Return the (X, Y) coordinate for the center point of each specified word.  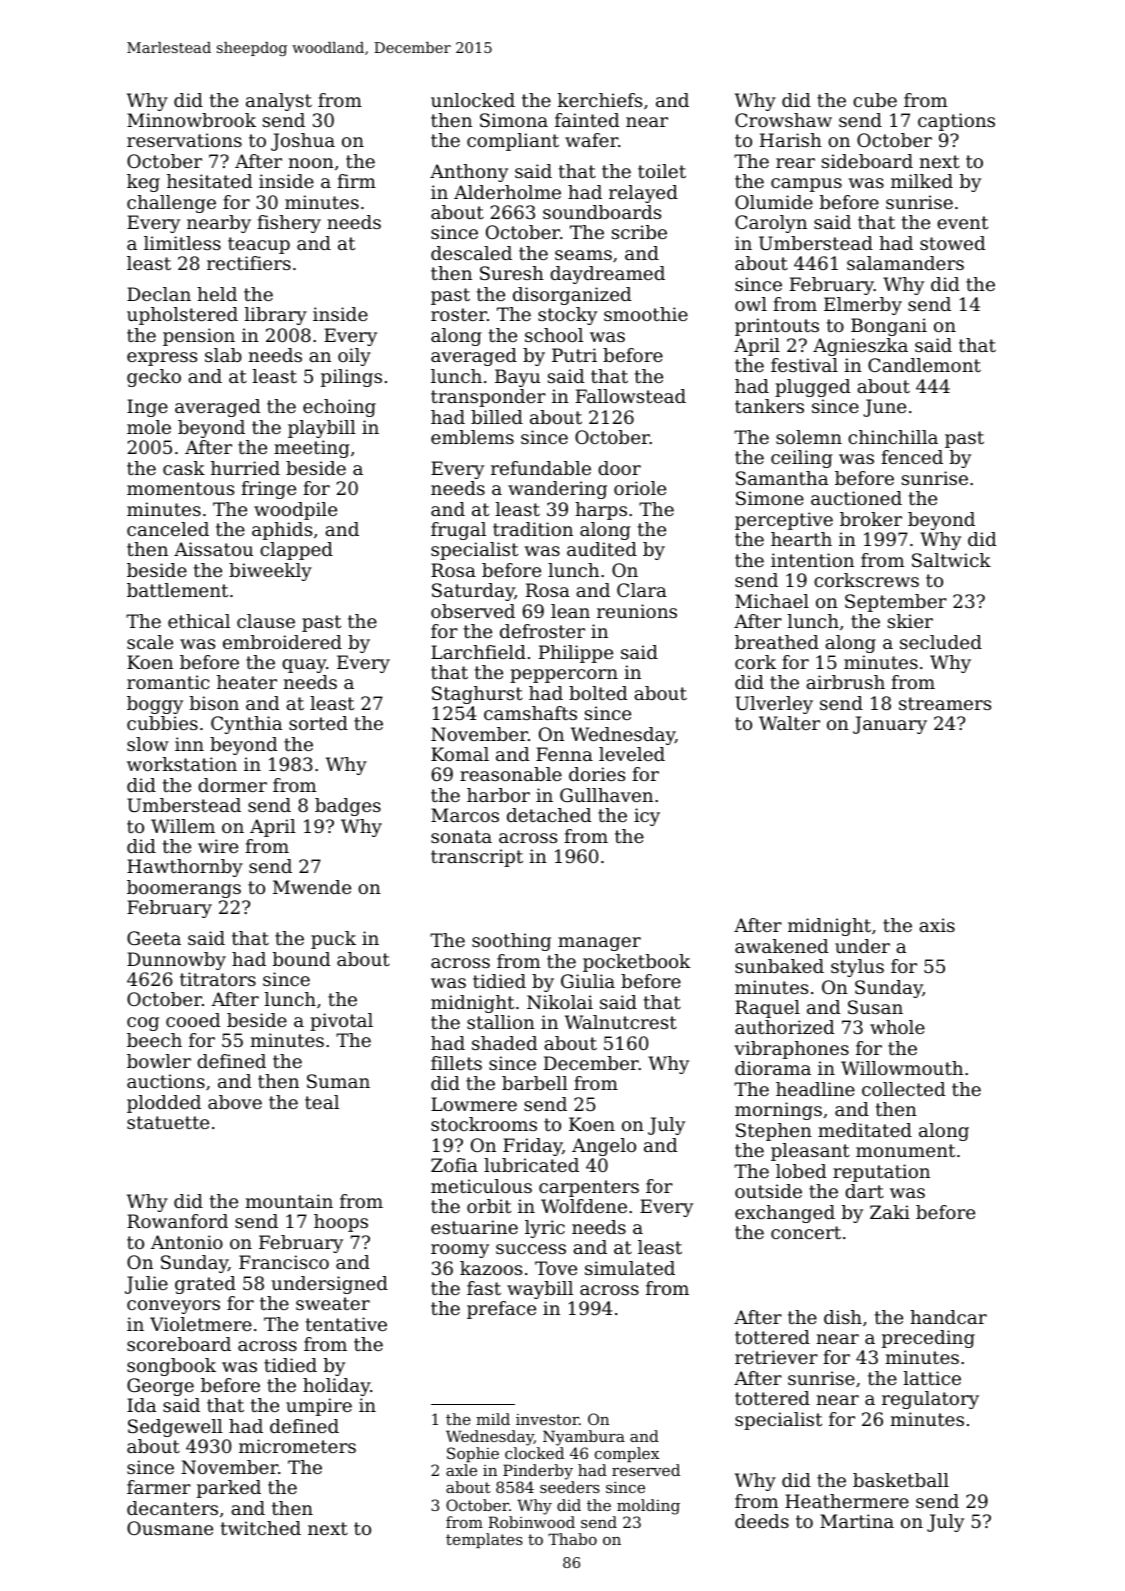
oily (354, 357)
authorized (785, 1027)
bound (302, 959)
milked (922, 181)
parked (229, 1489)
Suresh (512, 273)
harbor (498, 795)
